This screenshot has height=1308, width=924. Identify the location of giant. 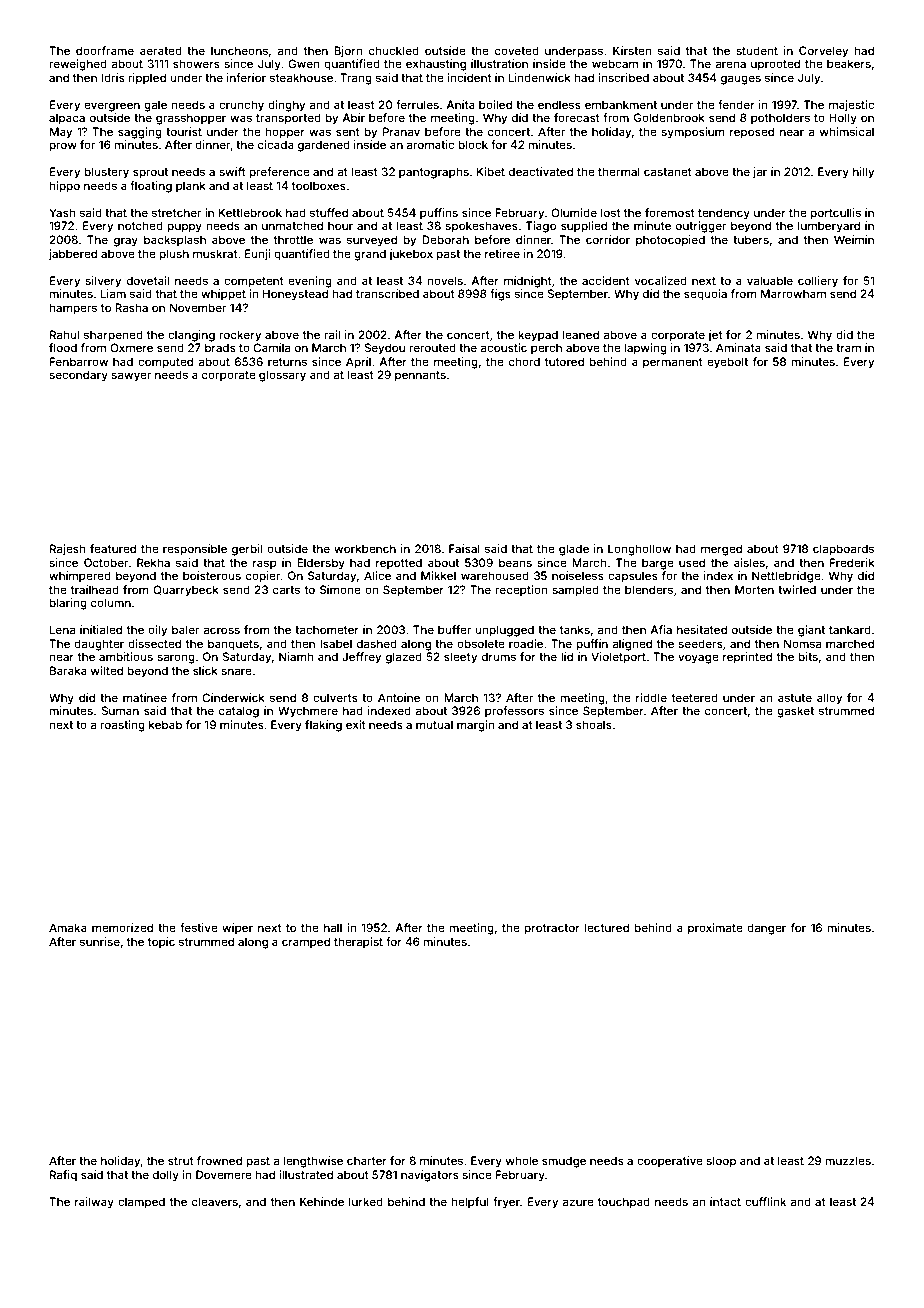
(811, 631).
